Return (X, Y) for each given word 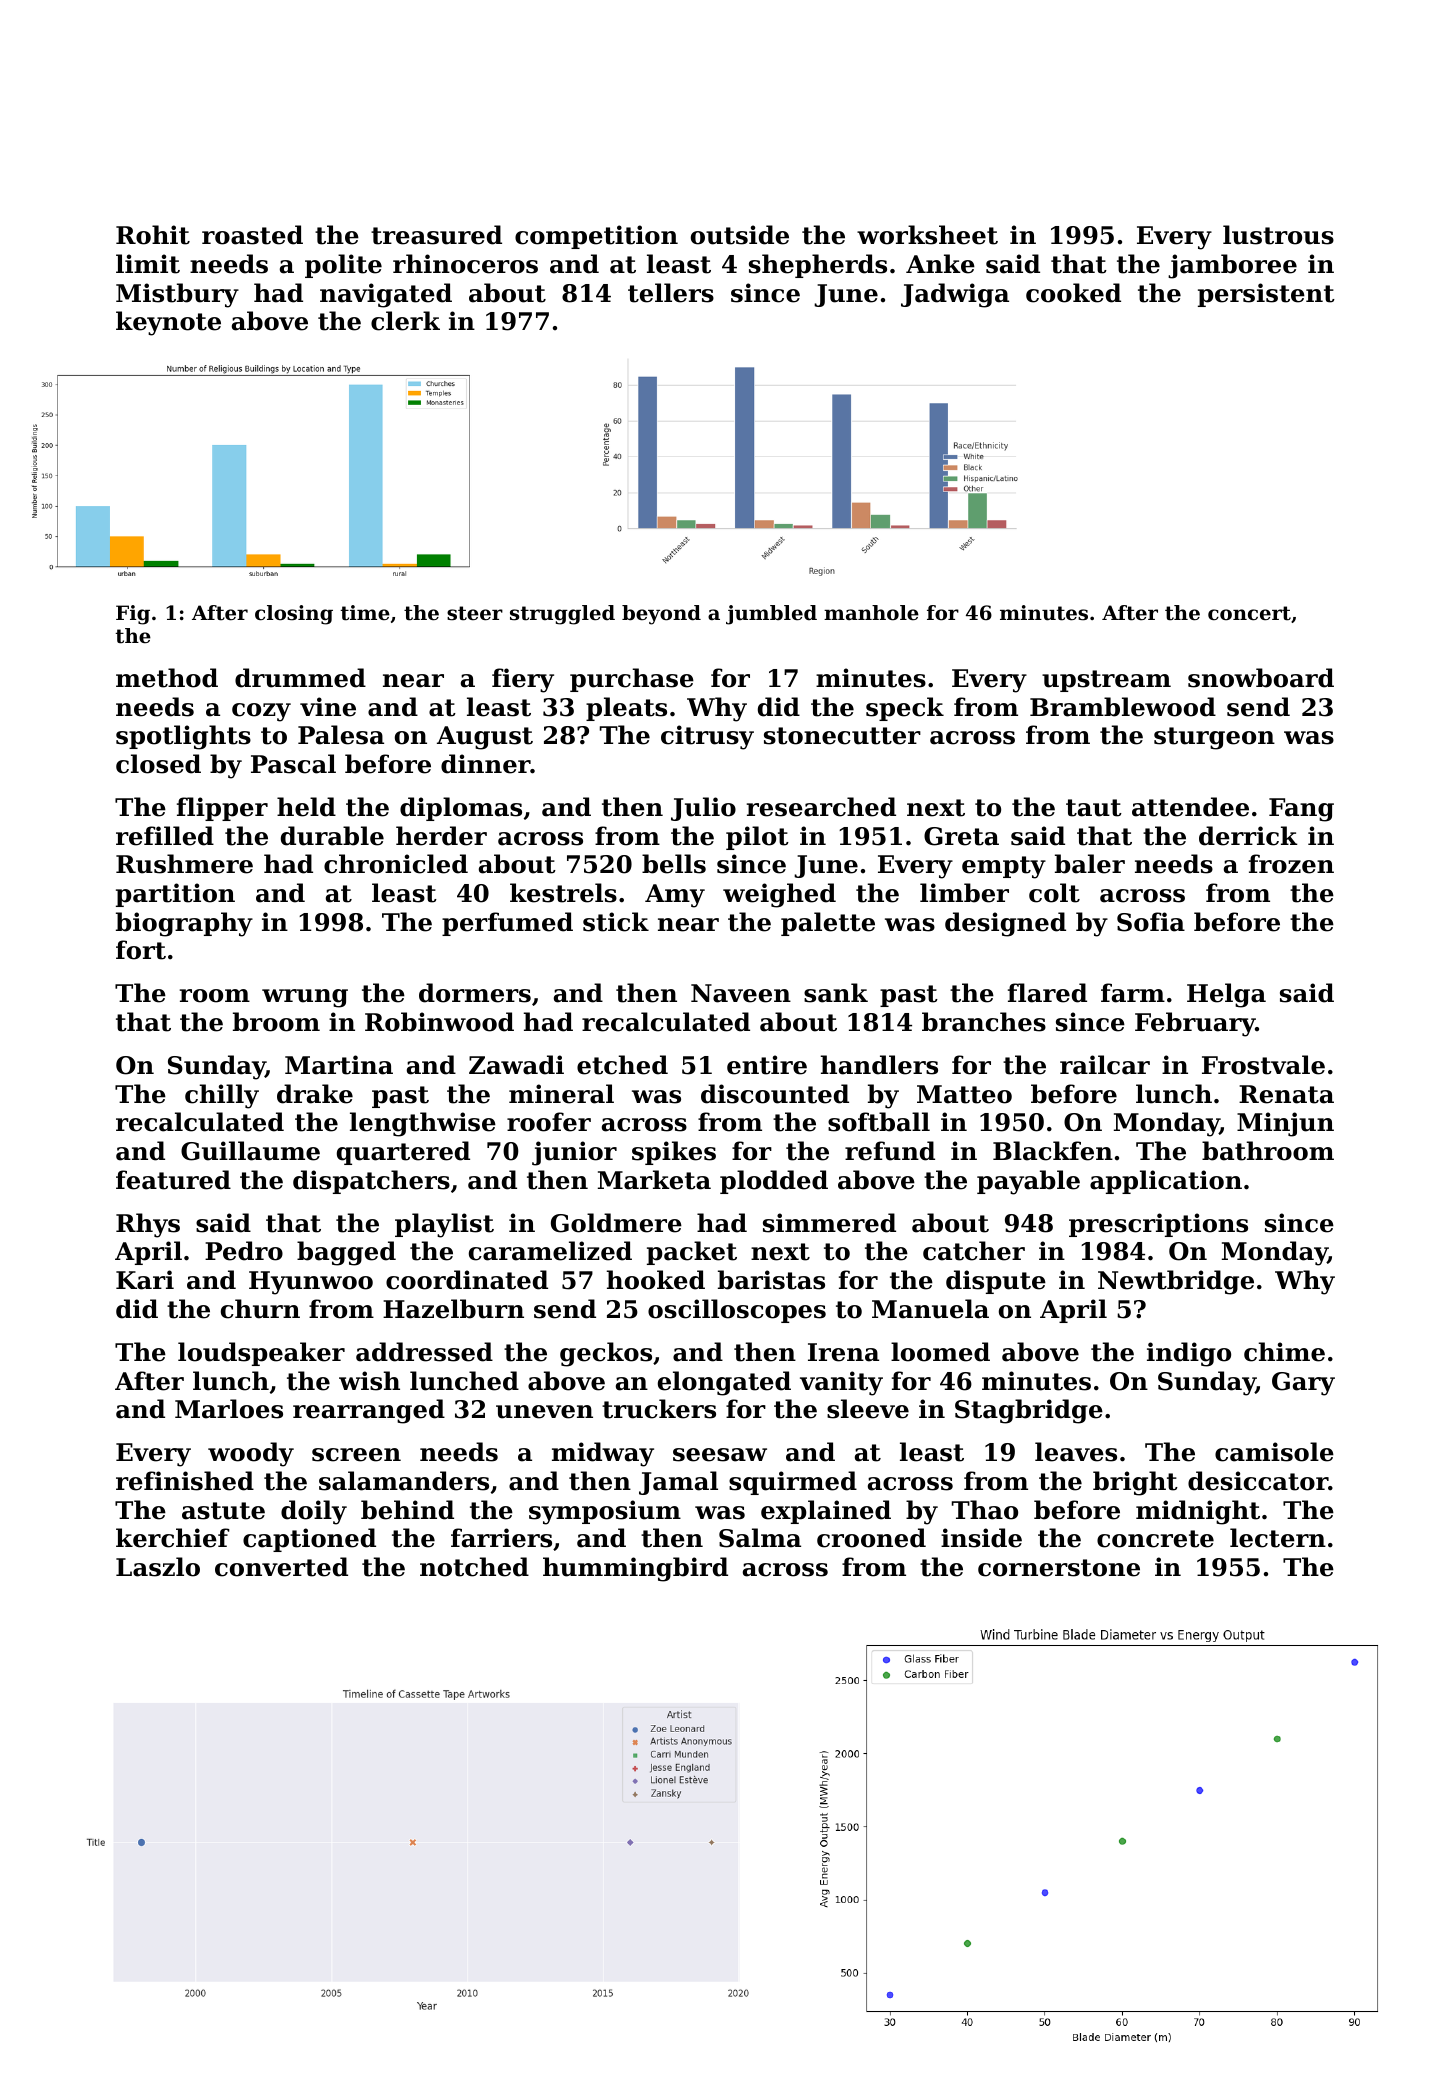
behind (407, 1510)
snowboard (1261, 678)
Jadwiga (955, 295)
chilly (222, 1096)
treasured (436, 235)
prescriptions (1158, 1225)
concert (1249, 613)
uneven (544, 1412)
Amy (675, 896)
